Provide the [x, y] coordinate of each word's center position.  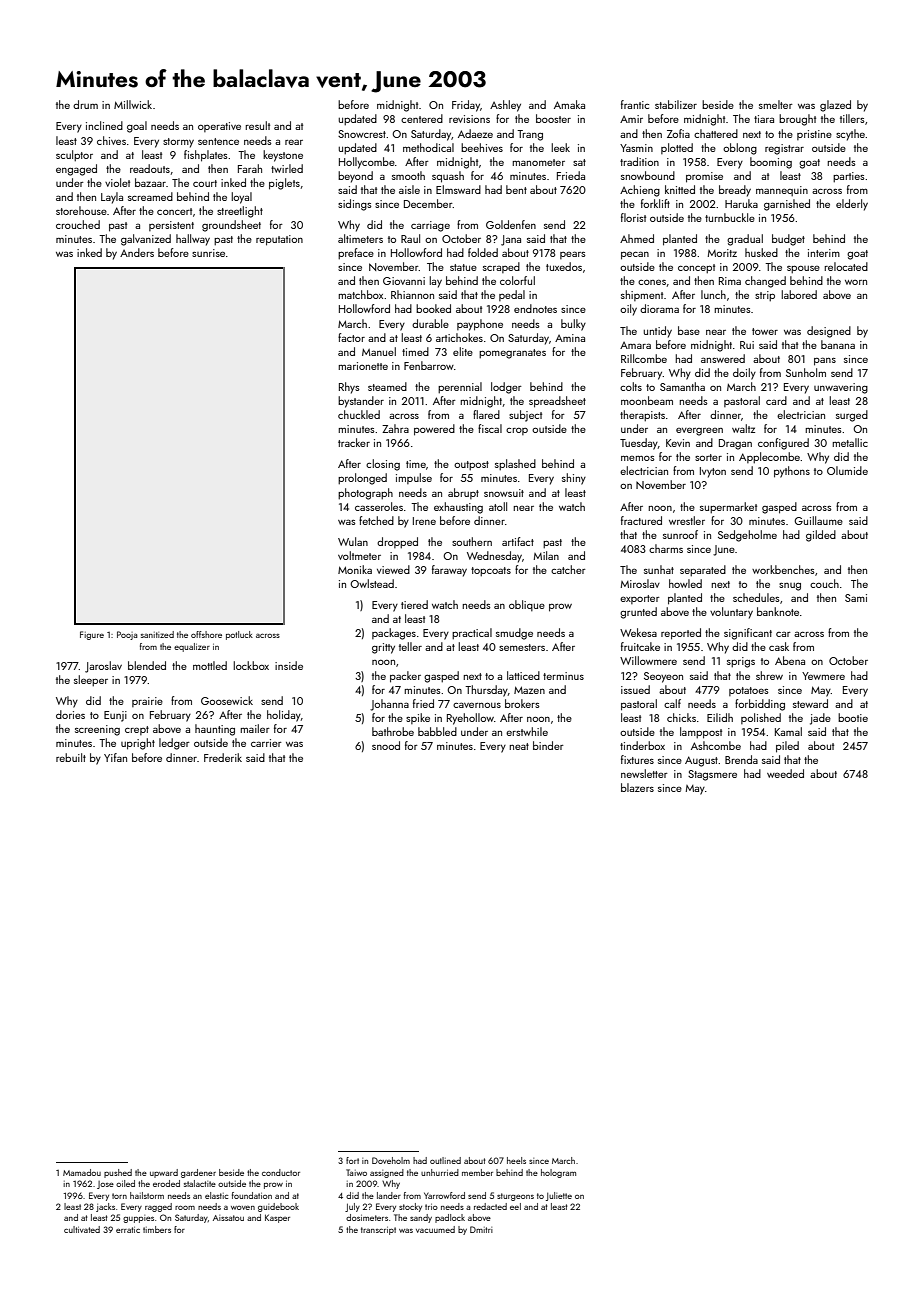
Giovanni [404, 281]
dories [70, 714]
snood [386, 745]
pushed [118, 1173]
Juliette [559, 1196]
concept [696, 269]
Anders [137, 252]
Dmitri [481, 1229]
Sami [856, 598]
